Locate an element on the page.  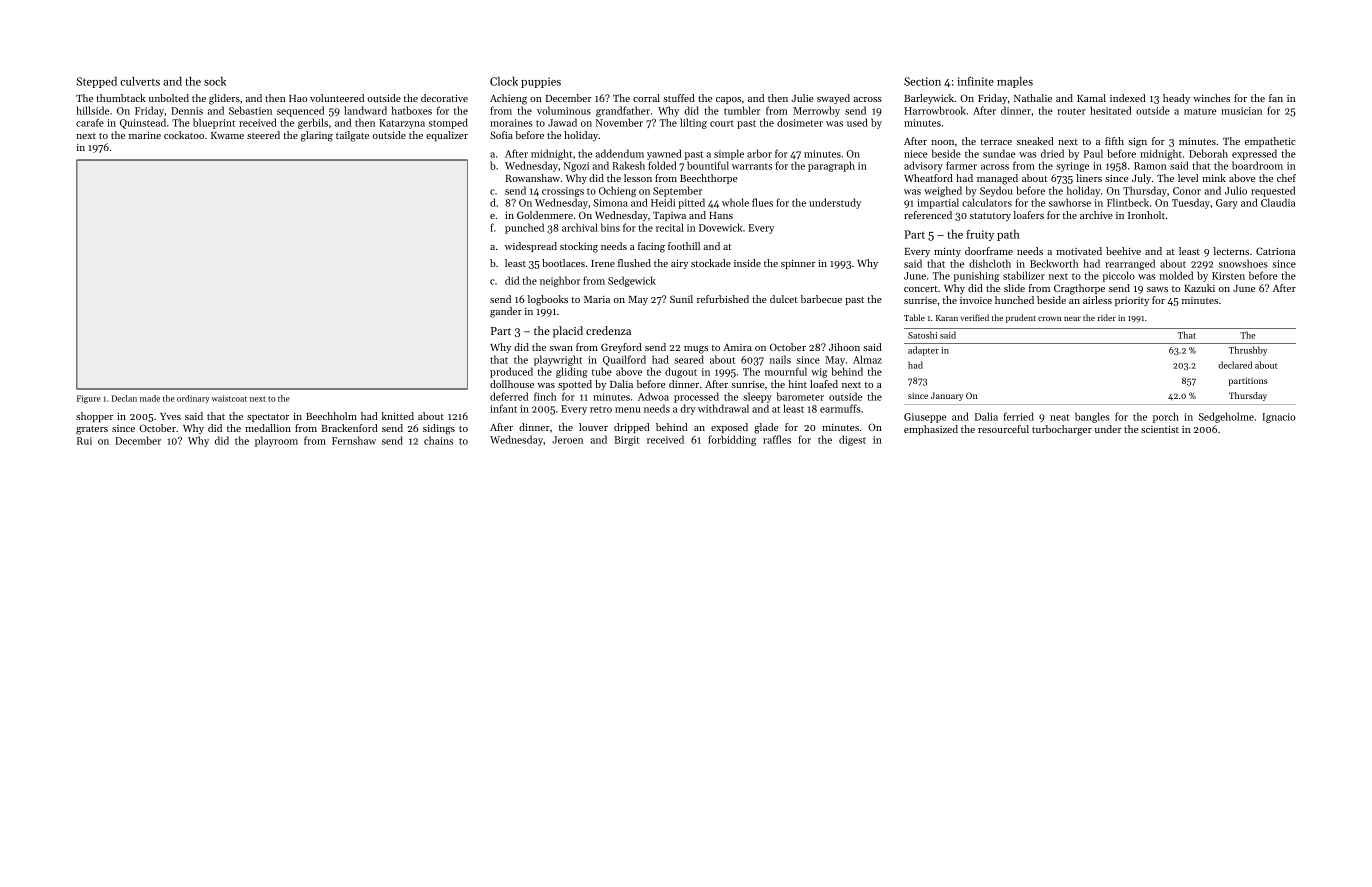
Declan is located at coordinates (124, 398).
